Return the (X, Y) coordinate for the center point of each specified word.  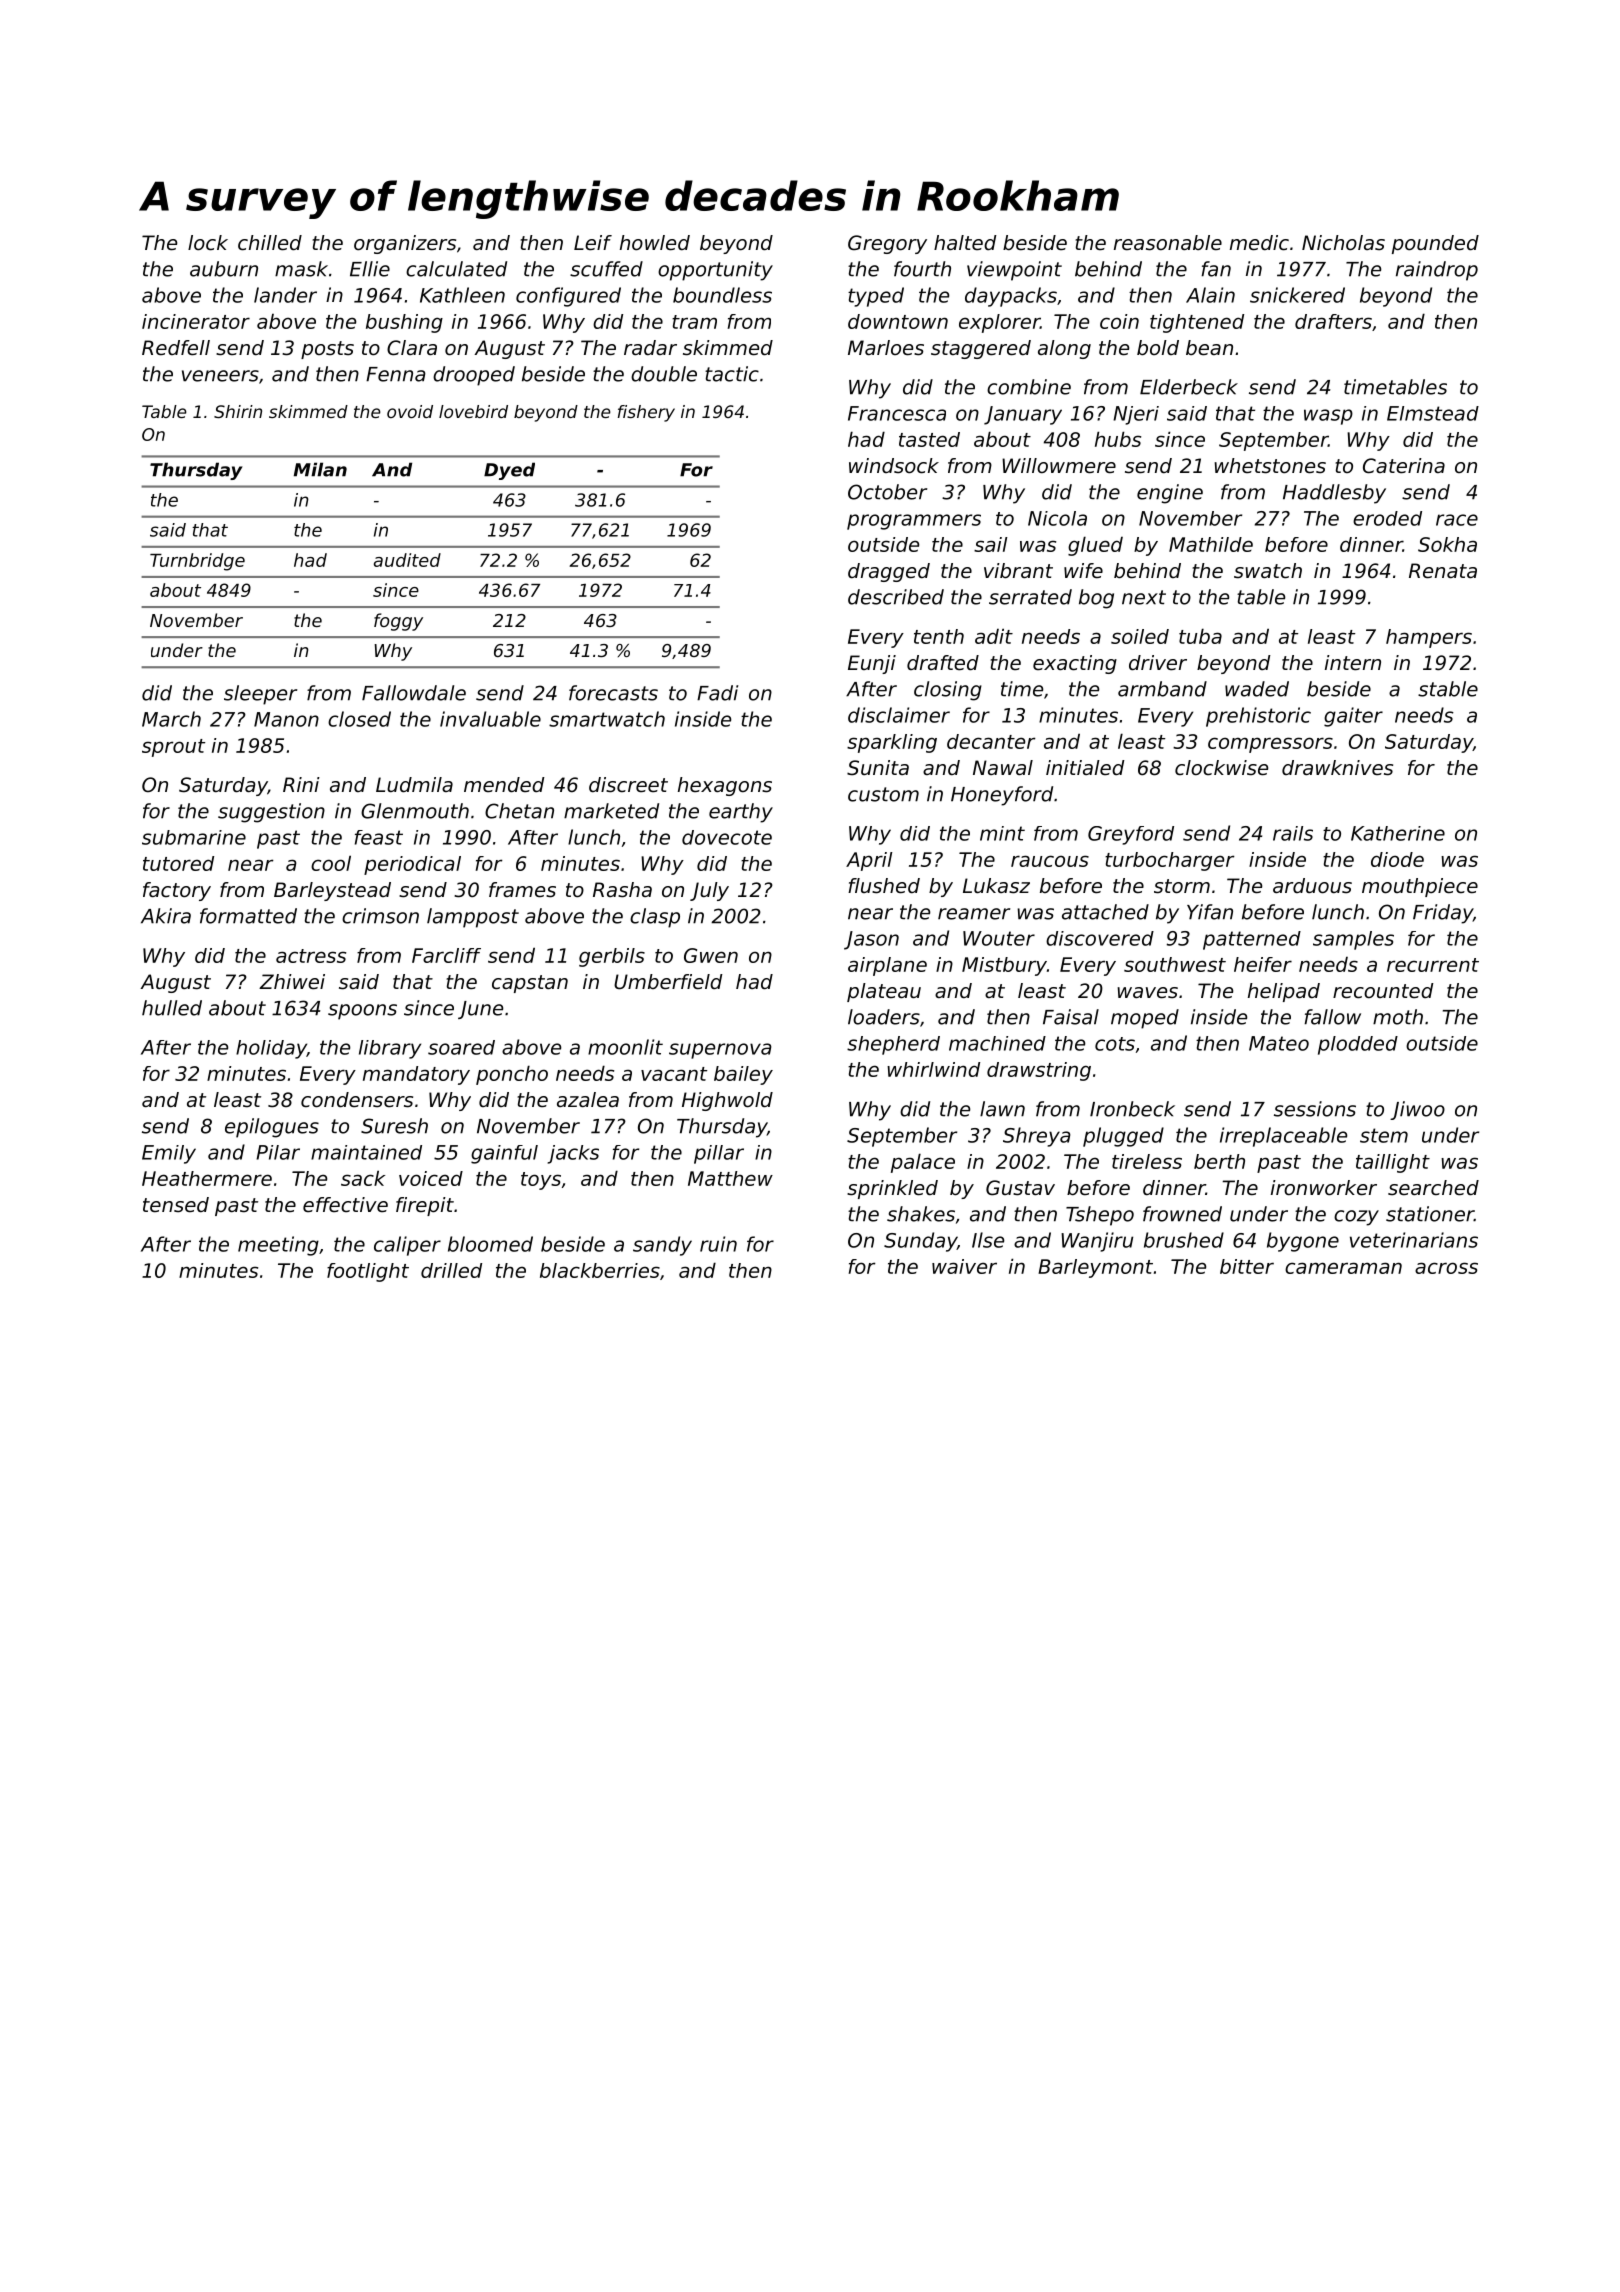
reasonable (1168, 243)
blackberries (600, 1270)
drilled (451, 1270)
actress (311, 956)
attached (1105, 912)
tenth (939, 636)
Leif (593, 243)
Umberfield (668, 982)
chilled (270, 243)
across (1446, 1268)
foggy (398, 622)
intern (1353, 663)
